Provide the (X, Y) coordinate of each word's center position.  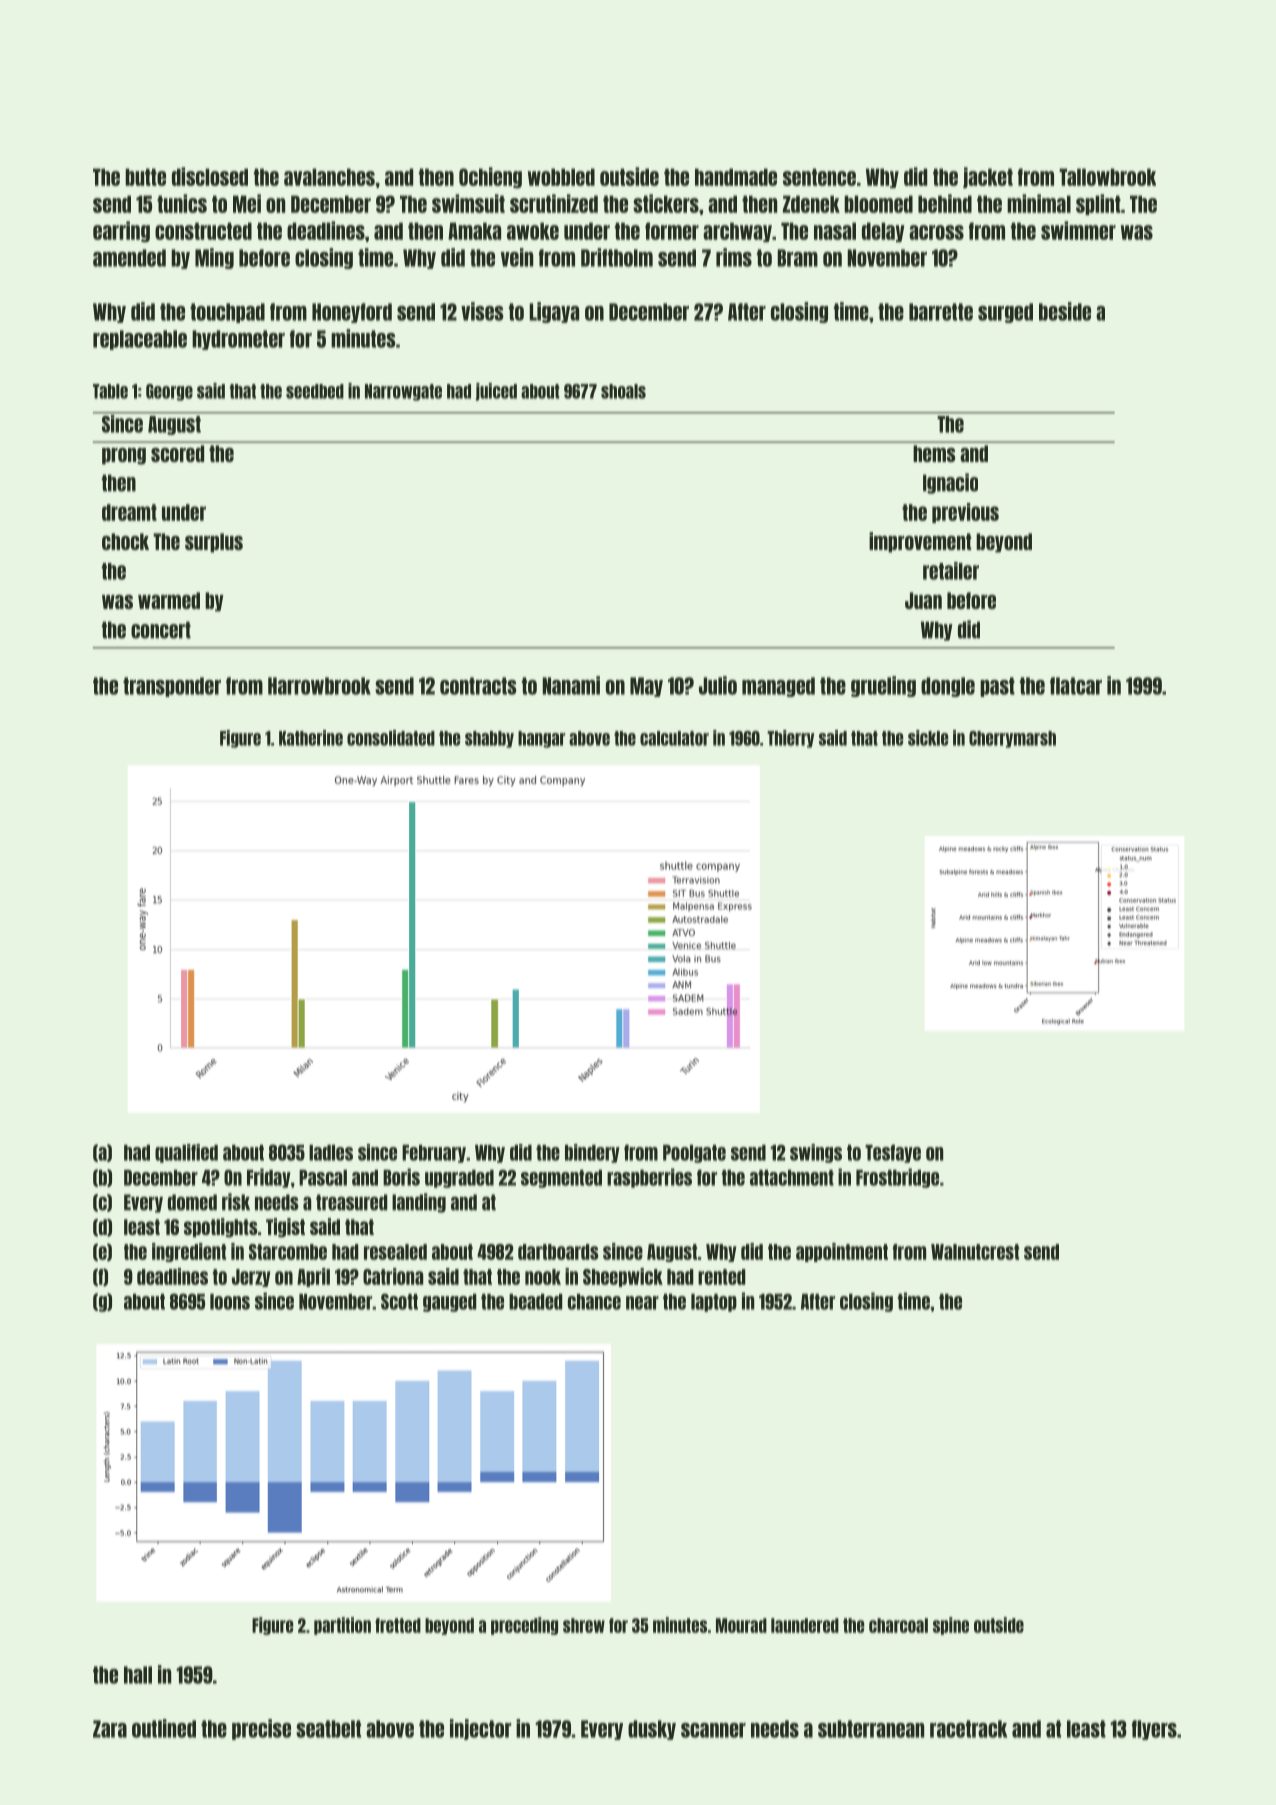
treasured (352, 1202)
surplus (214, 543)
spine (951, 1626)
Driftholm (617, 257)
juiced (496, 392)
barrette (941, 312)
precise (261, 1729)
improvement (920, 542)
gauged (450, 1303)
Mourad (741, 1625)
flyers (1154, 1730)
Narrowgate (403, 392)
